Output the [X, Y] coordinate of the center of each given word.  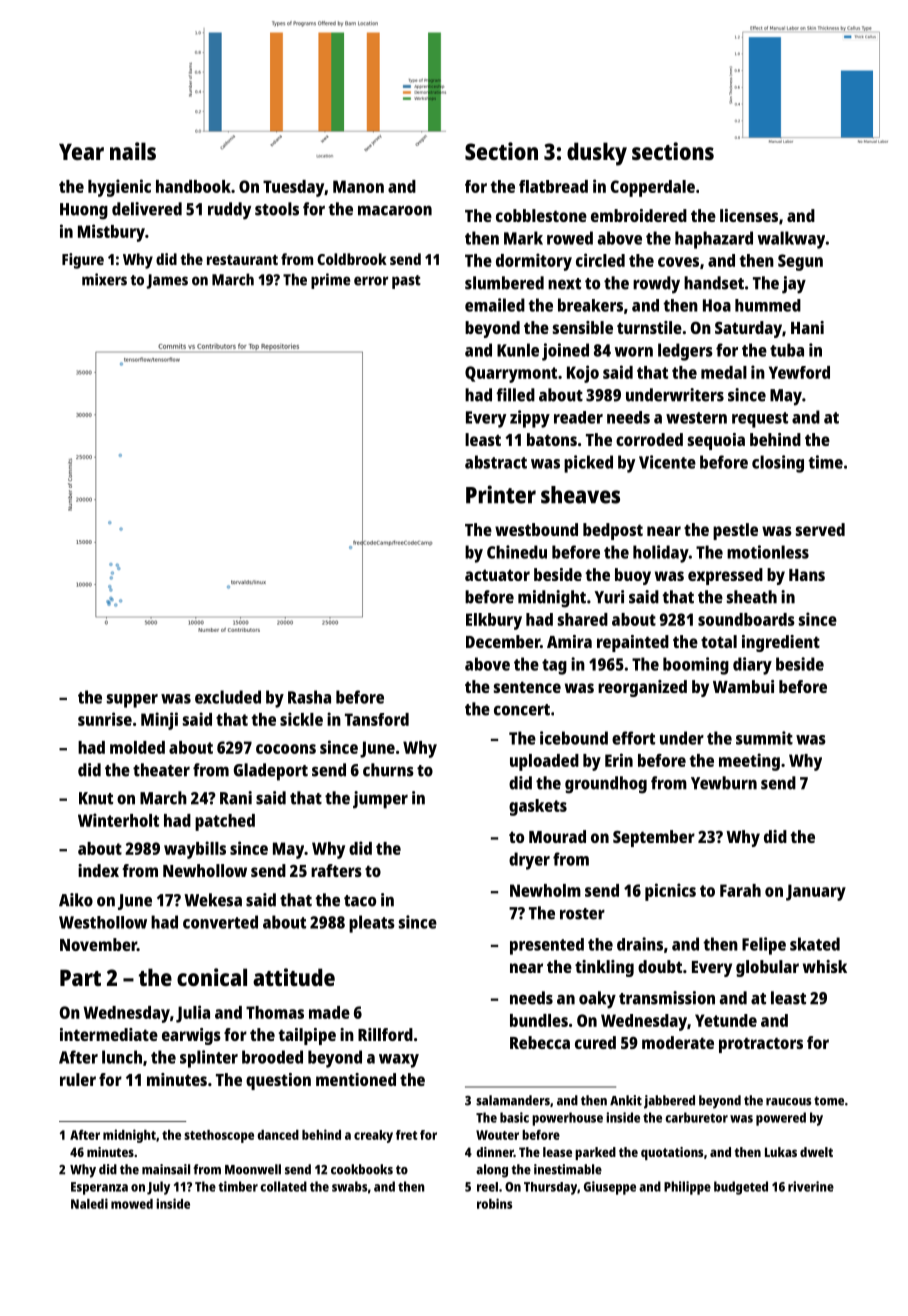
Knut [96, 798]
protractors [761, 1045]
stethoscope [219, 1136]
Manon [358, 186]
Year [81, 151]
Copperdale [653, 188]
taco [360, 901]
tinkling [604, 968]
